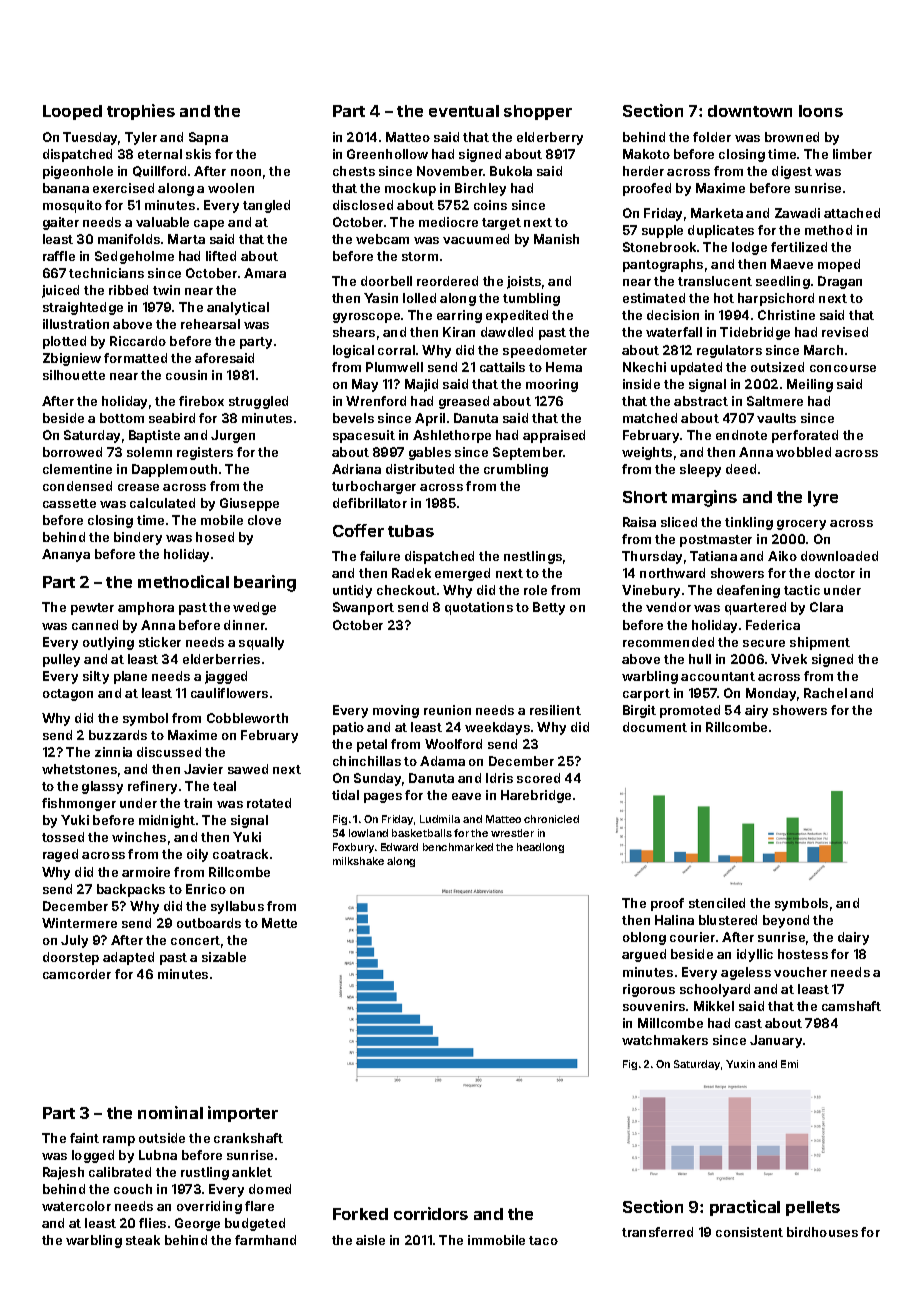  What do you see at coordinates (352, 591) in the screenshot?
I see `untidy` at bounding box center [352, 591].
